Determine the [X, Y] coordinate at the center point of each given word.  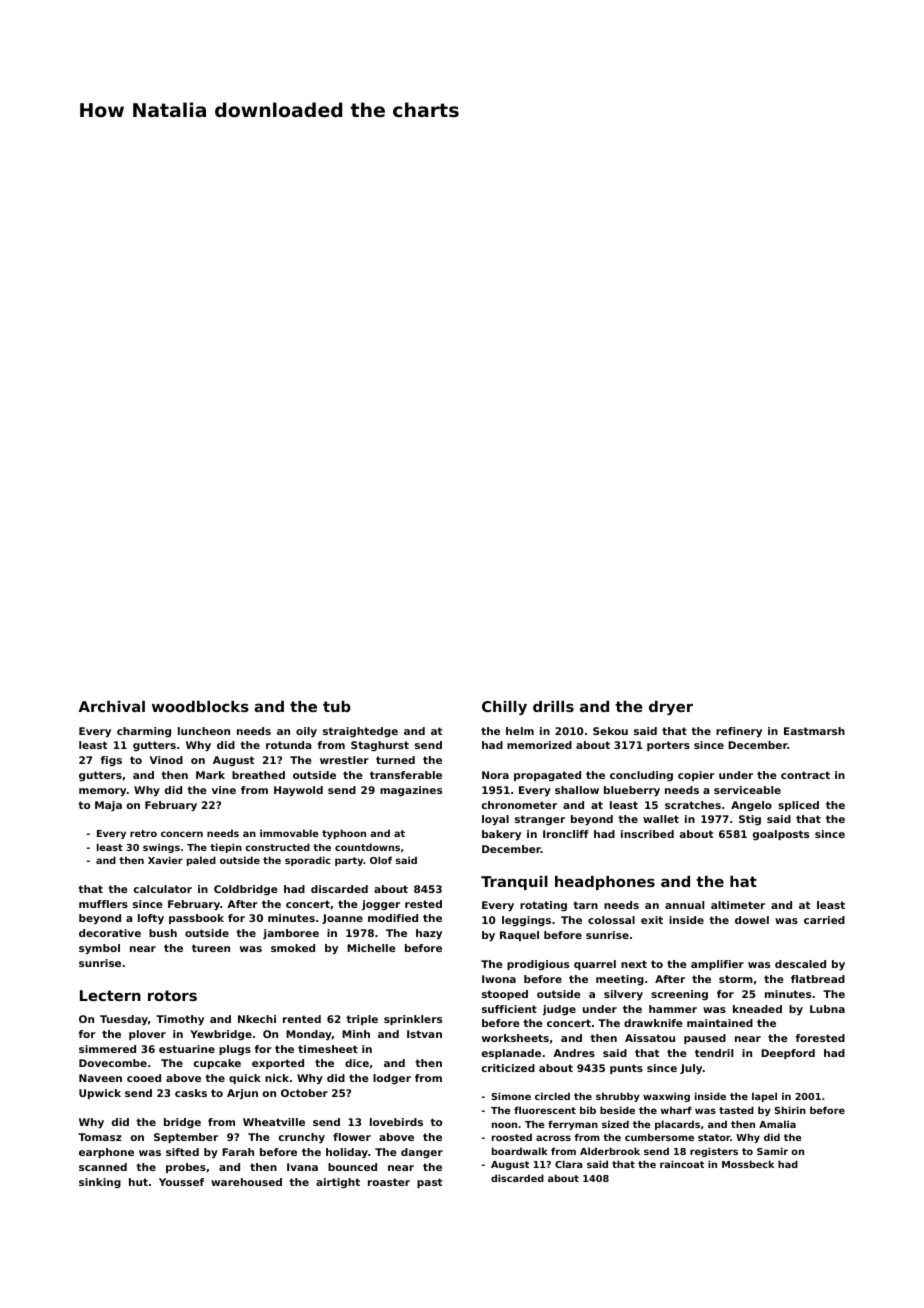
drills [553, 706]
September [186, 1138]
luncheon [204, 731]
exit [652, 920]
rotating [543, 906]
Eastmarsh [814, 731]
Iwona [499, 979]
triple [362, 1020]
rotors [172, 995]
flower [352, 1137]
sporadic [308, 861]
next [634, 964]
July [691, 1069]
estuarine [187, 1049]
